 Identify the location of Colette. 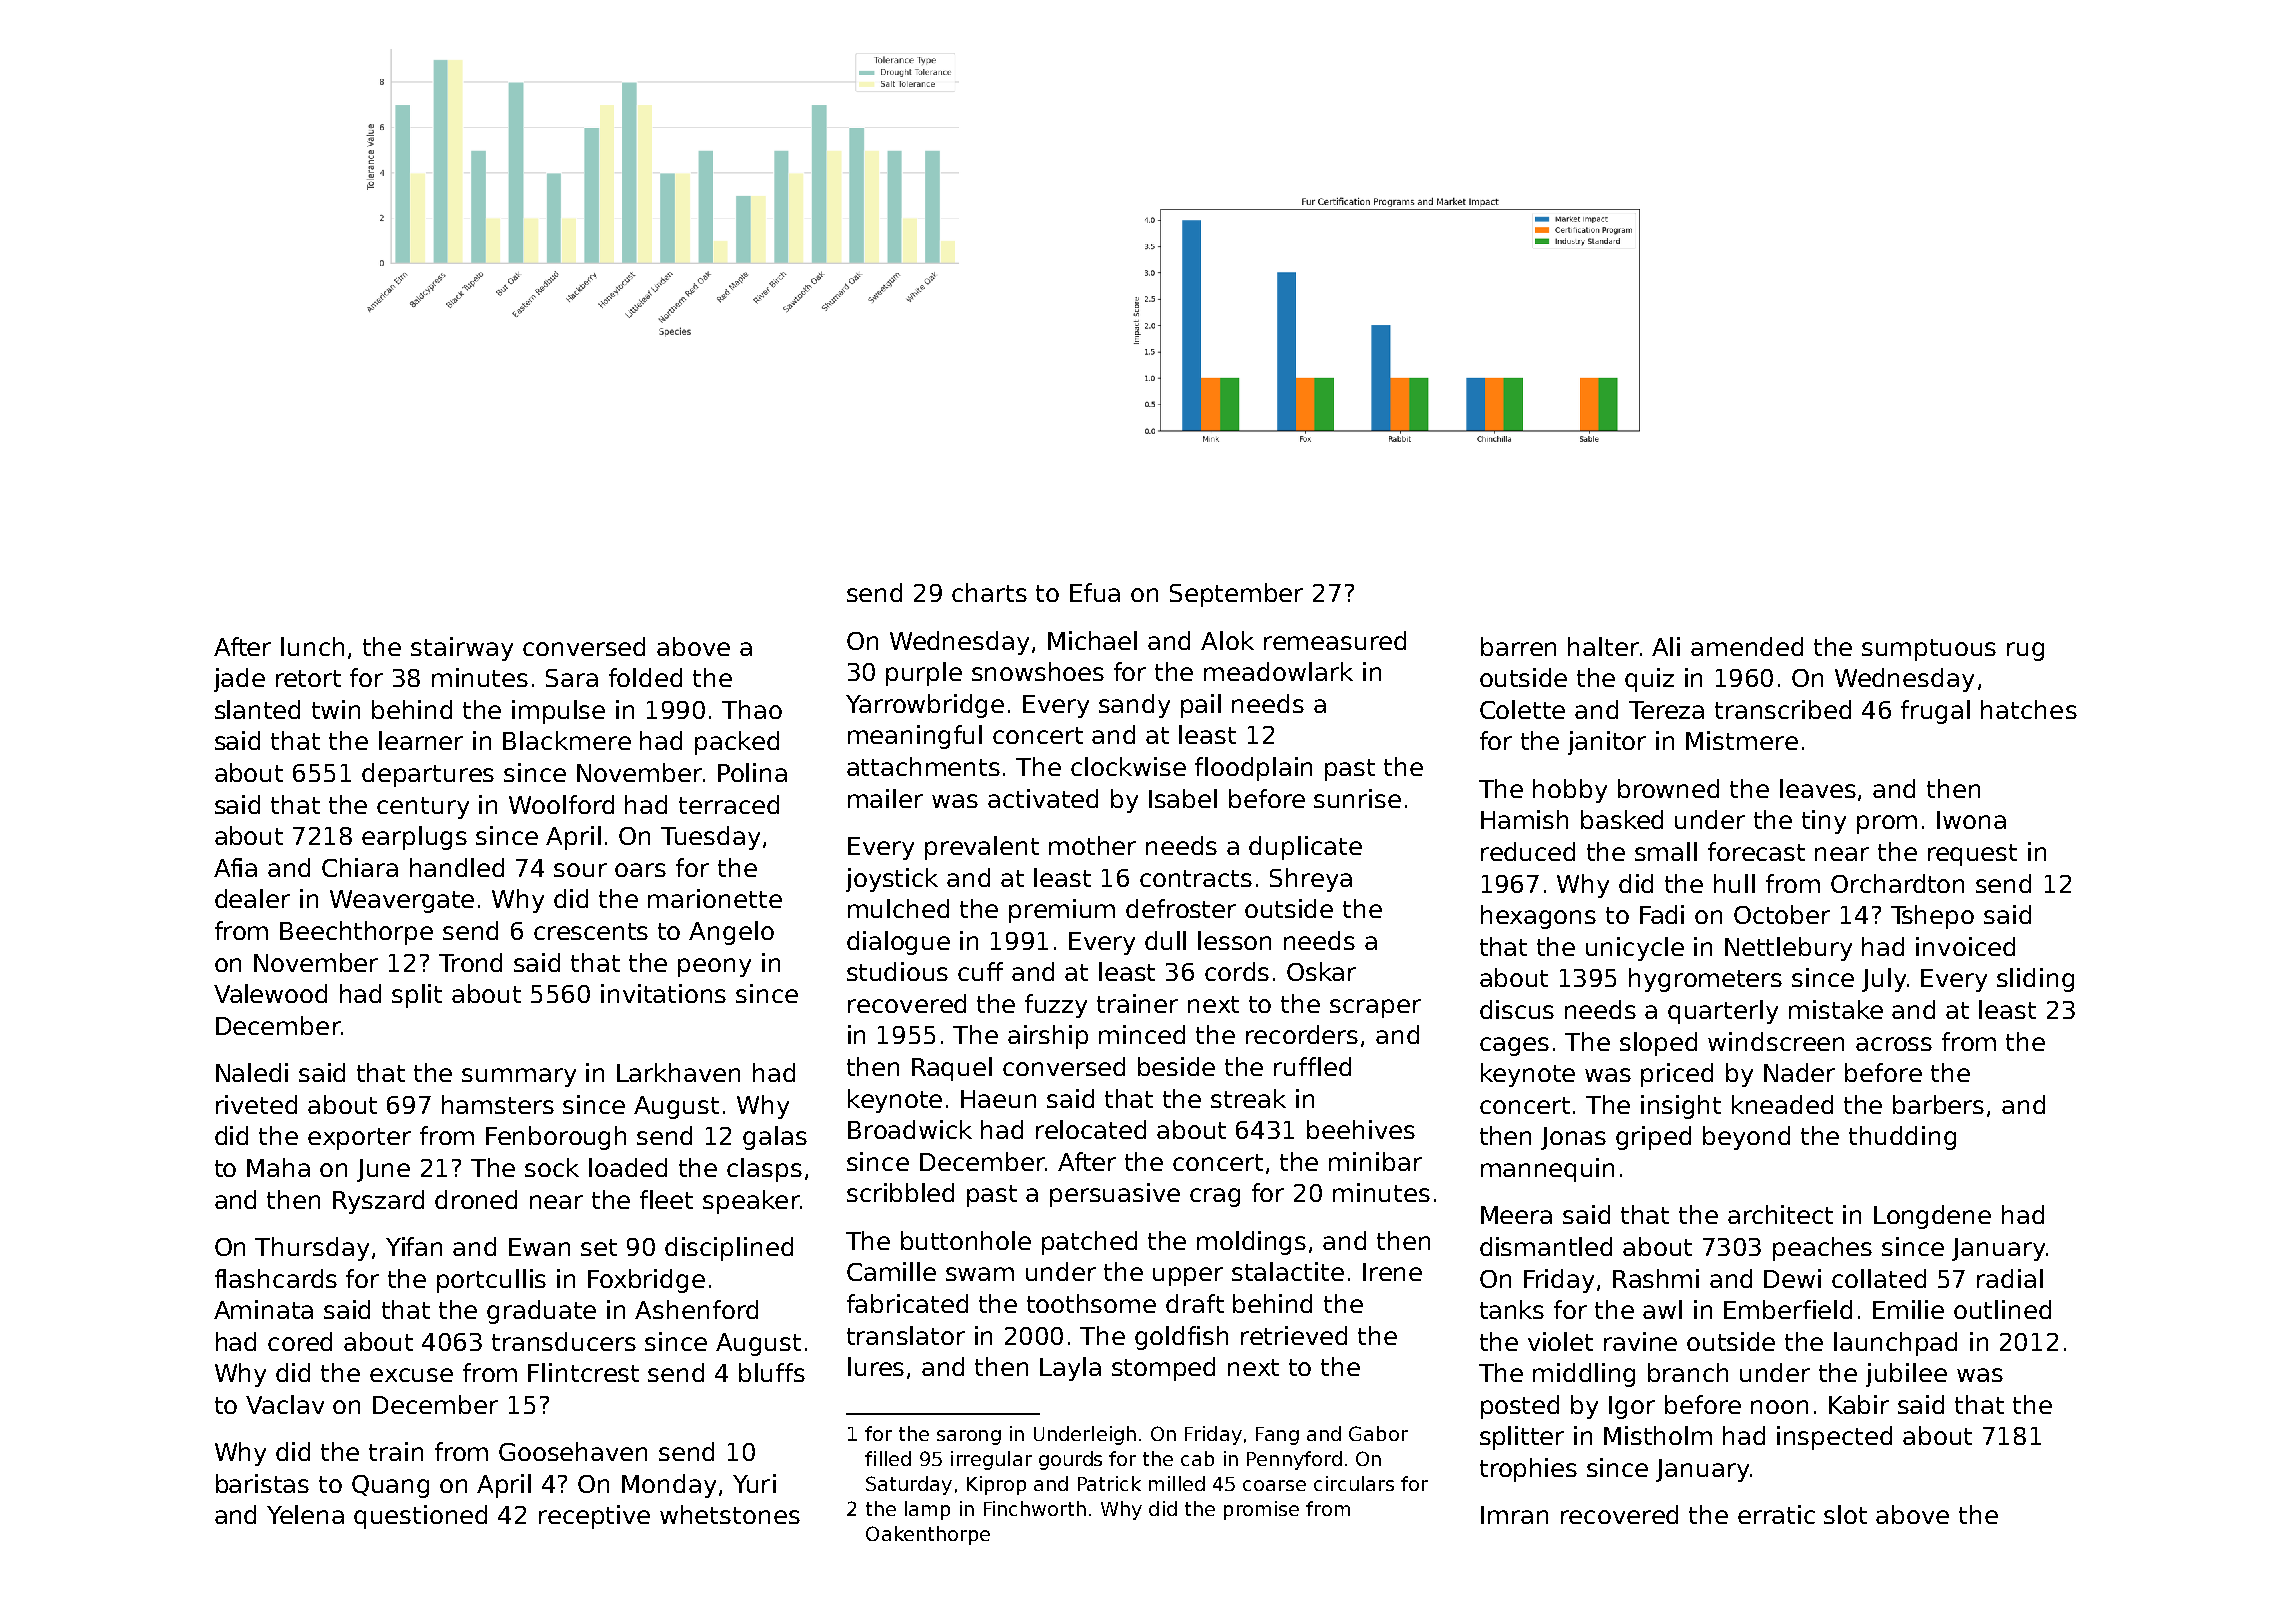
(1522, 709).
